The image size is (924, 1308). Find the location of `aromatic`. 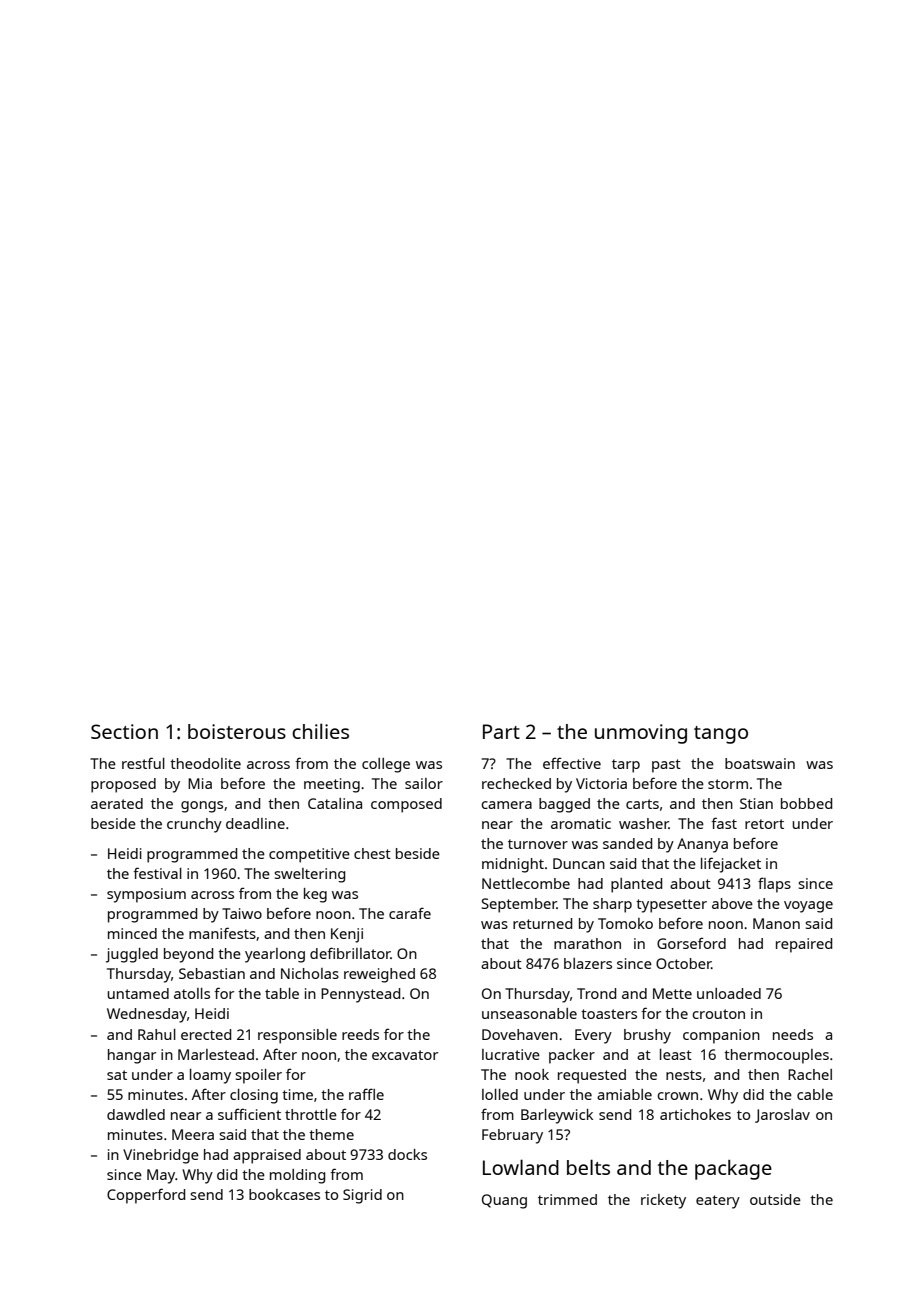

aromatic is located at coordinates (581, 823).
